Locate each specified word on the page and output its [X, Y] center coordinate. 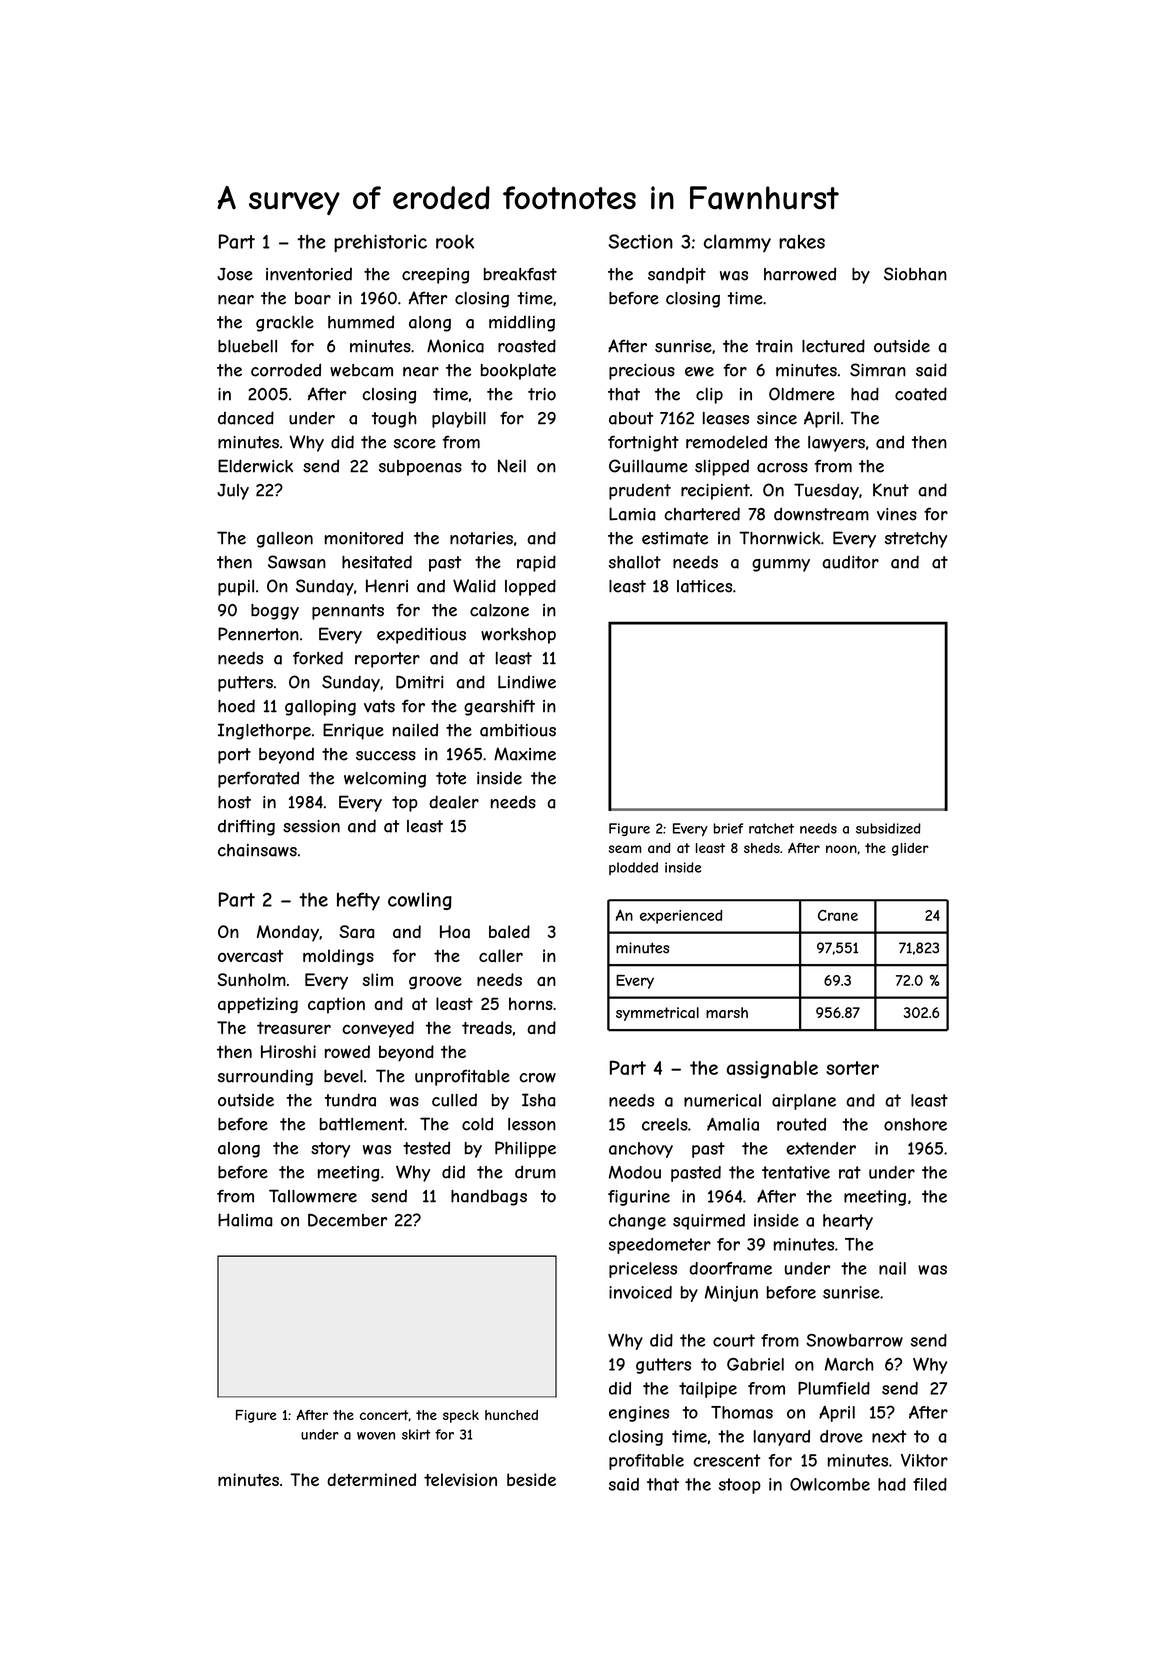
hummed [361, 322]
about [631, 418]
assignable [772, 1070]
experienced [681, 917]
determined [371, 1479]
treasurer [294, 1028]
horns [531, 1003]
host [234, 802]
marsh [727, 1012]
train [774, 346]
